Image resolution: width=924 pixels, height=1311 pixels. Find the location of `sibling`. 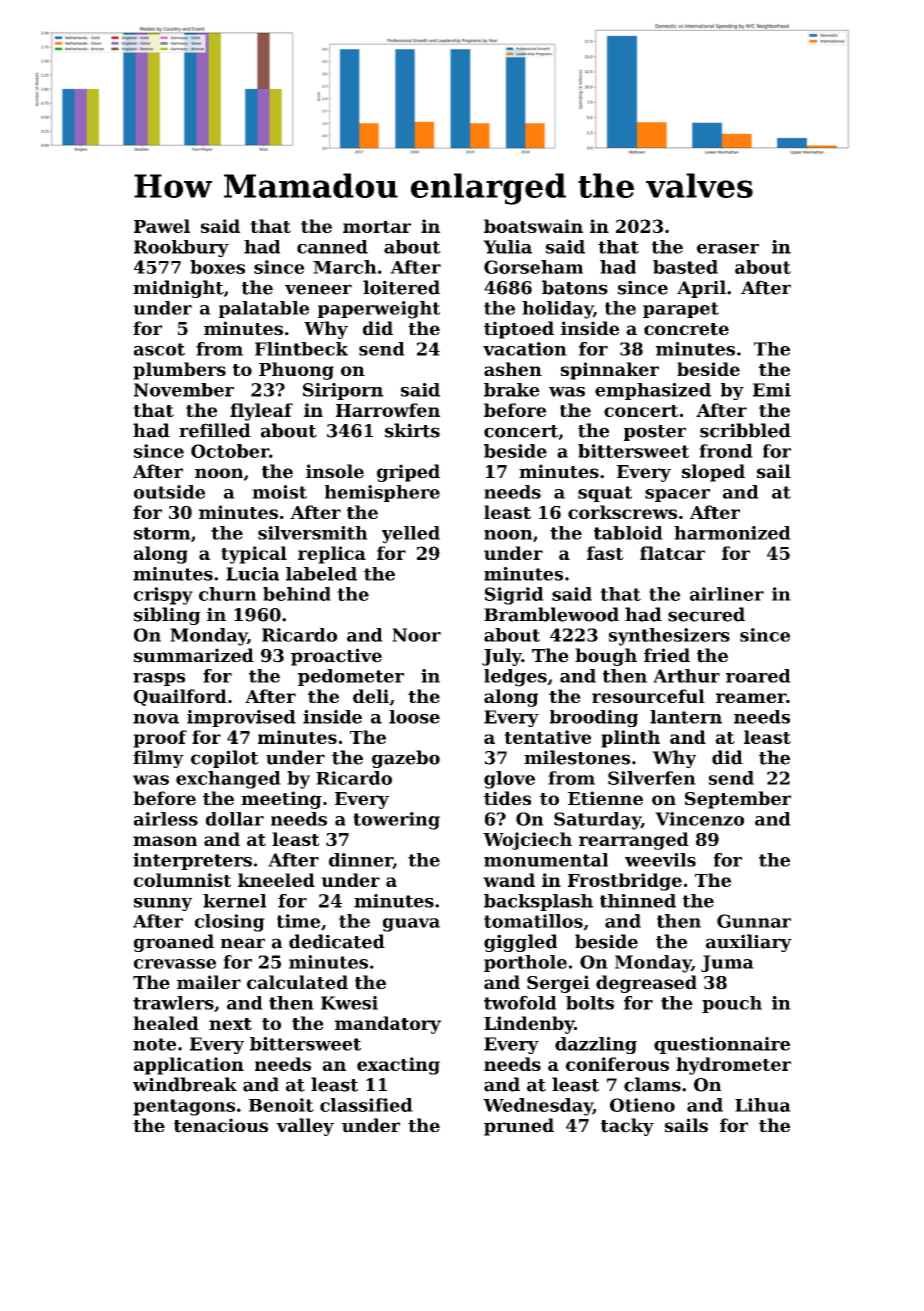

sibling is located at coordinates (167, 616).
